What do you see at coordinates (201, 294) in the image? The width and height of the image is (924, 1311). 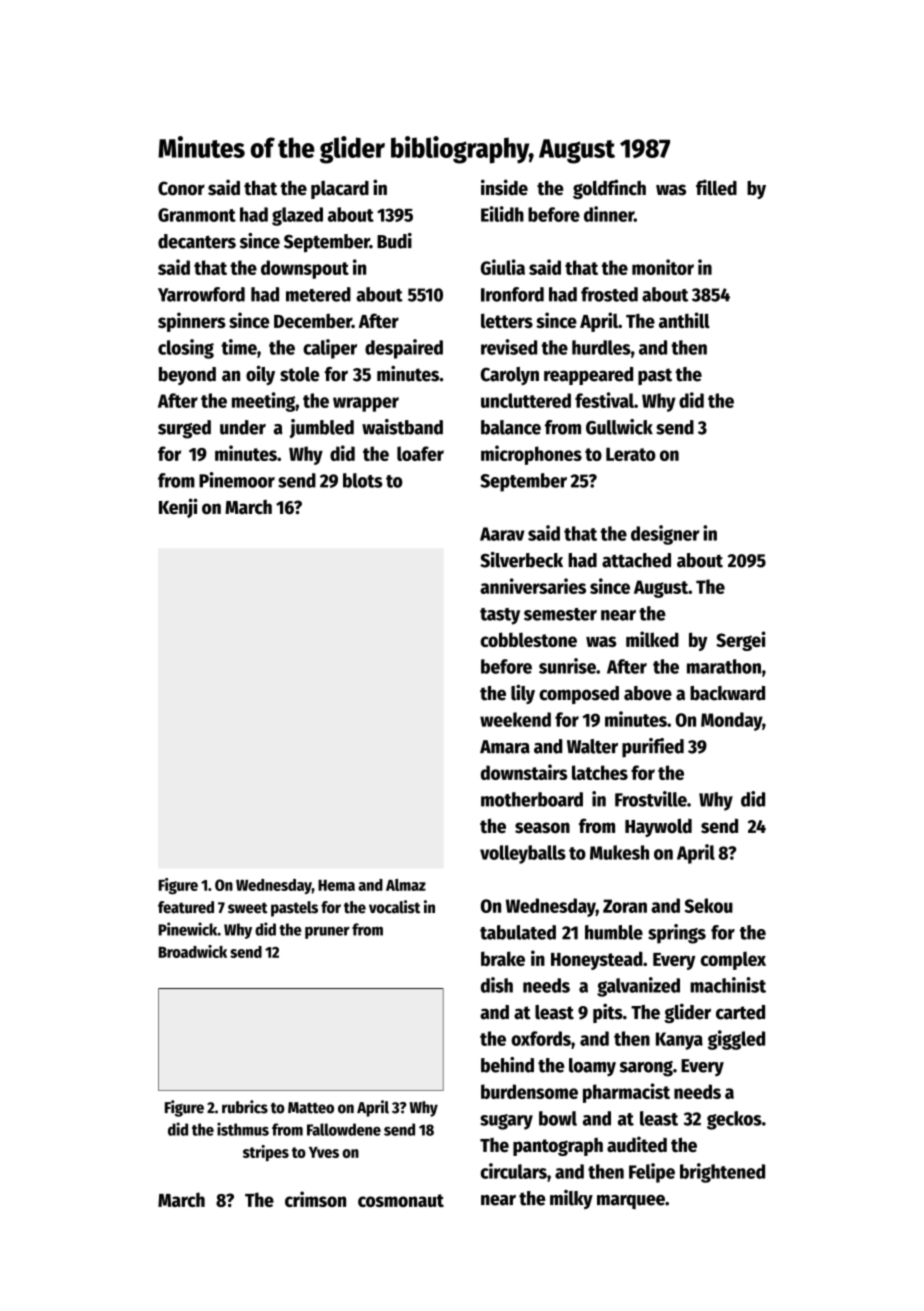 I see `Yarrowford` at bounding box center [201, 294].
